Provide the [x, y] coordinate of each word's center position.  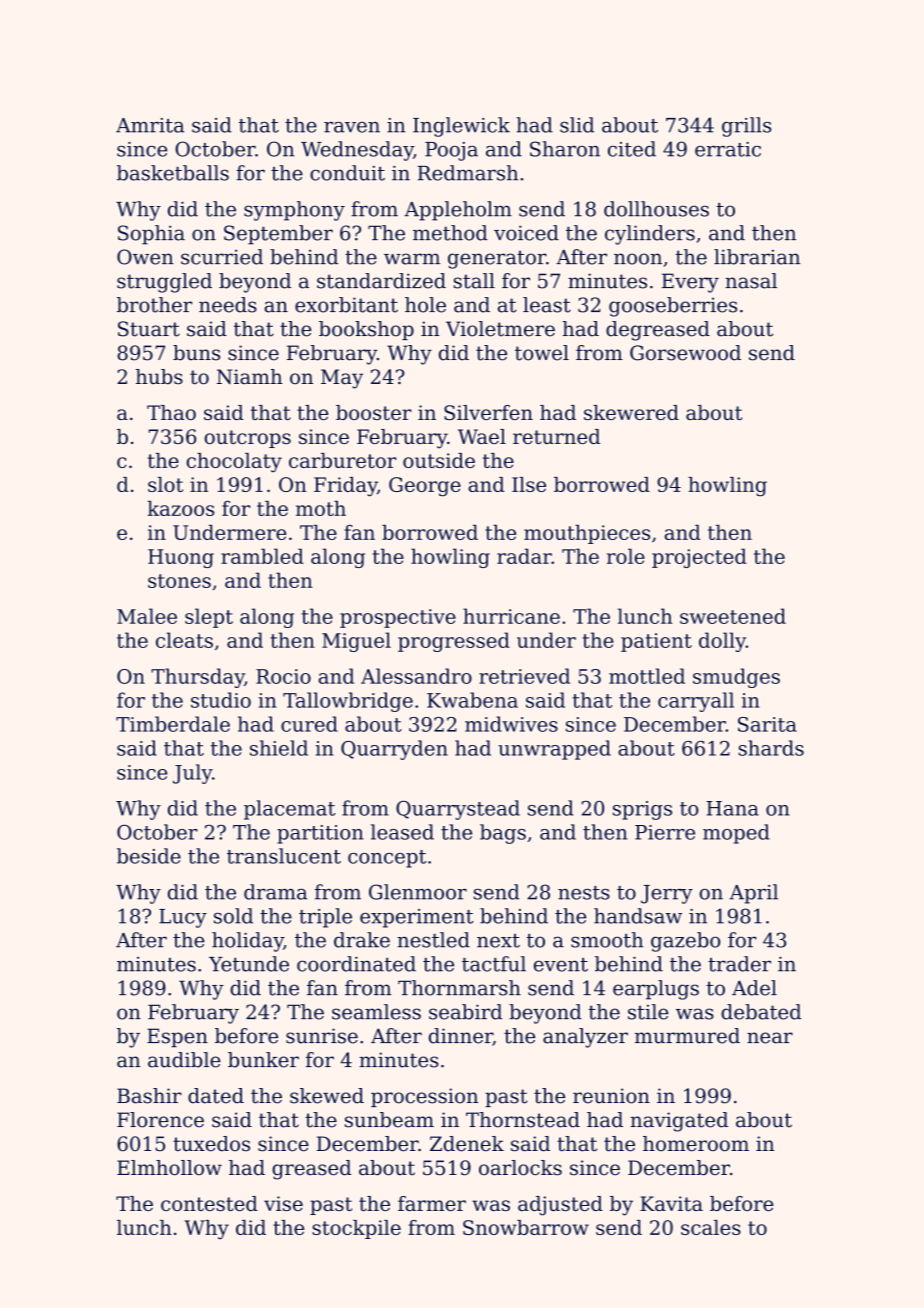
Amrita [150, 125]
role [626, 556]
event [561, 965]
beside [149, 856]
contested [209, 1203]
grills [746, 127]
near [770, 1038]
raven [352, 127]
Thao [171, 412]
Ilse [529, 484]
